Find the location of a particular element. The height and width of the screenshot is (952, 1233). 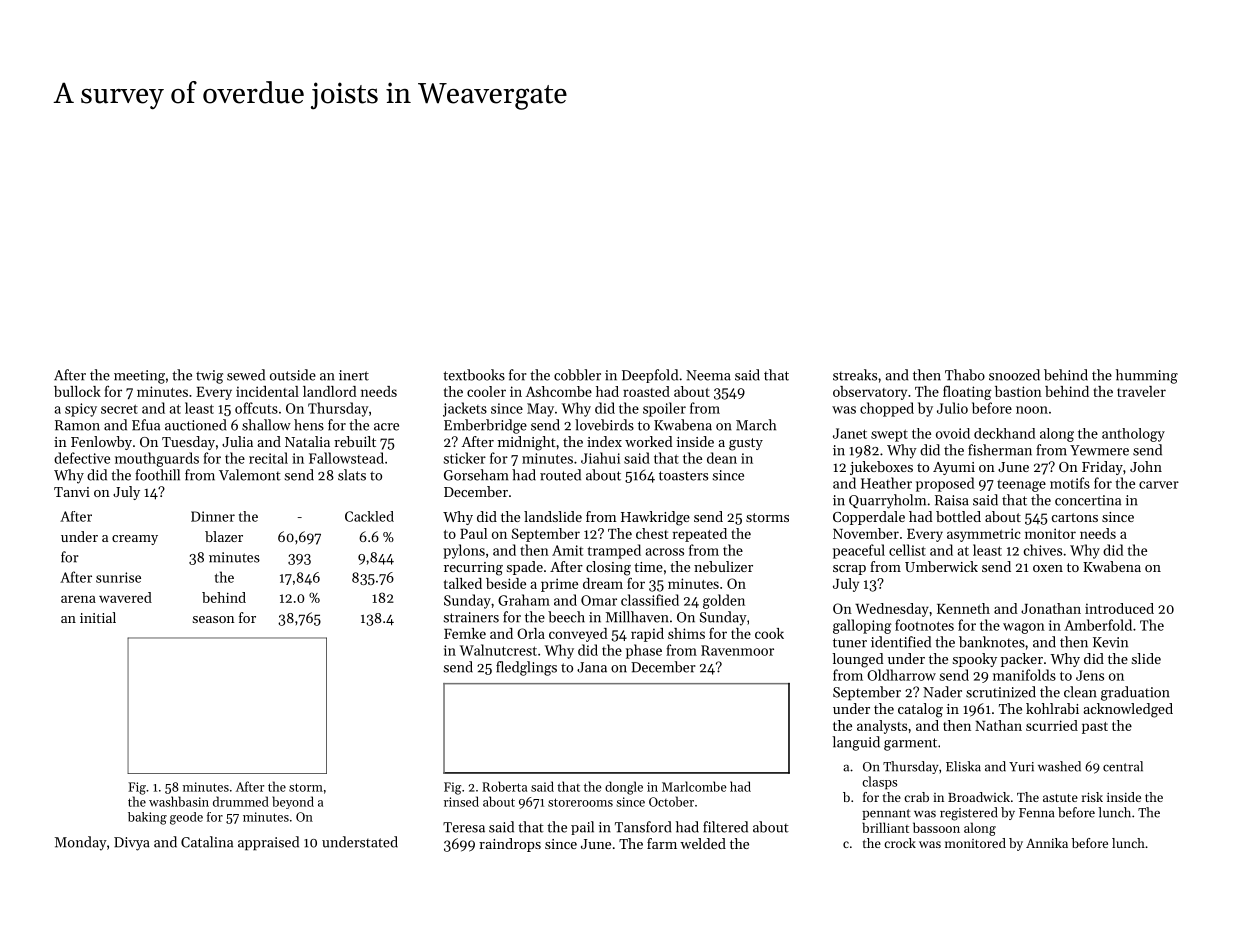

Amberfold is located at coordinates (1098, 625).
